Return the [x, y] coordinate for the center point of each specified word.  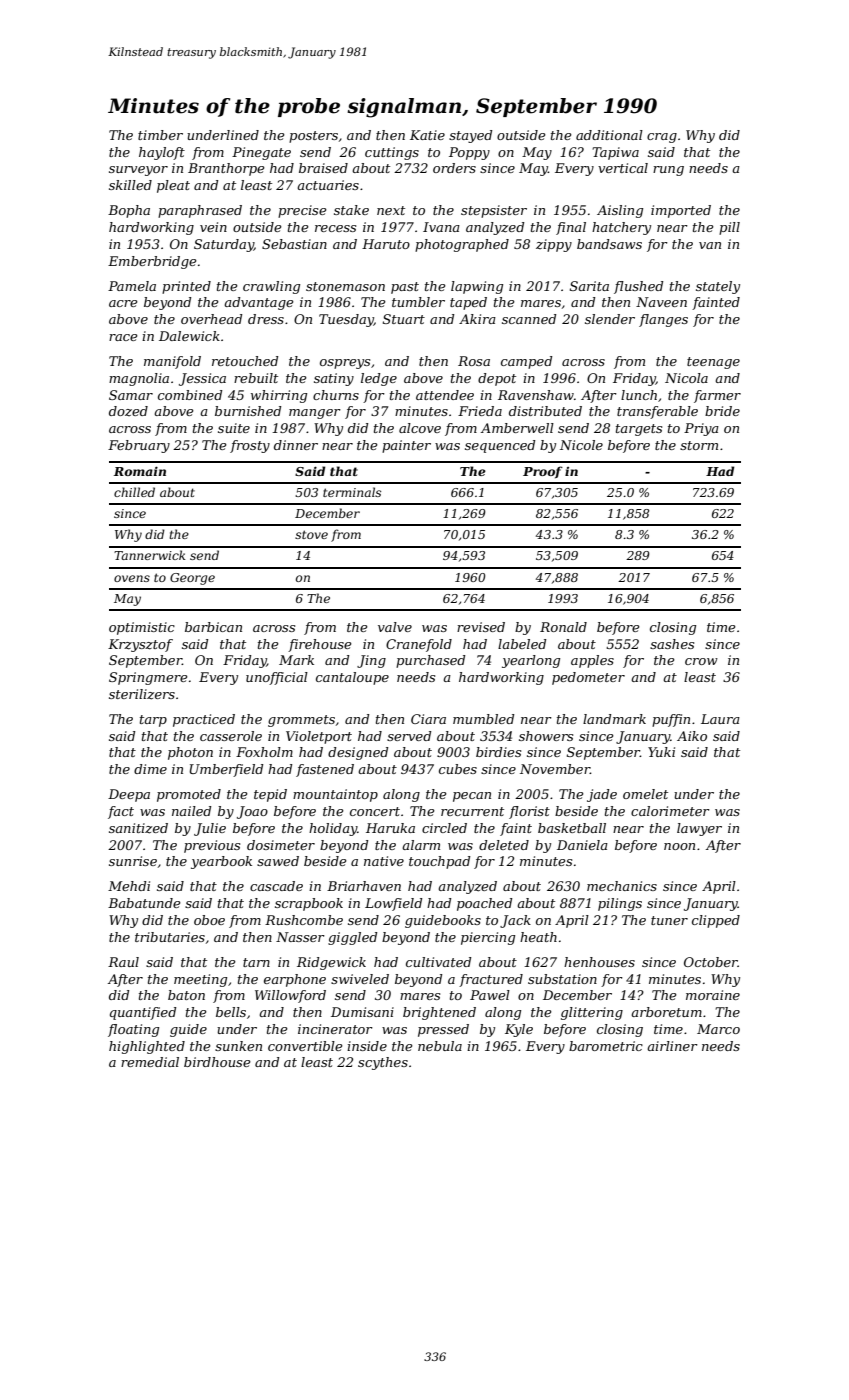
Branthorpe [226, 169]
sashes [672, 644]
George [192, 579]
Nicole [581, 445]
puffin [671, 720]
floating [133, 1030]
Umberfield [226, 770]
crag [662, 138]
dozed [128, 411]
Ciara [428, 719]
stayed [470, 136]
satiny [334, 379]
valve [395, 627]
